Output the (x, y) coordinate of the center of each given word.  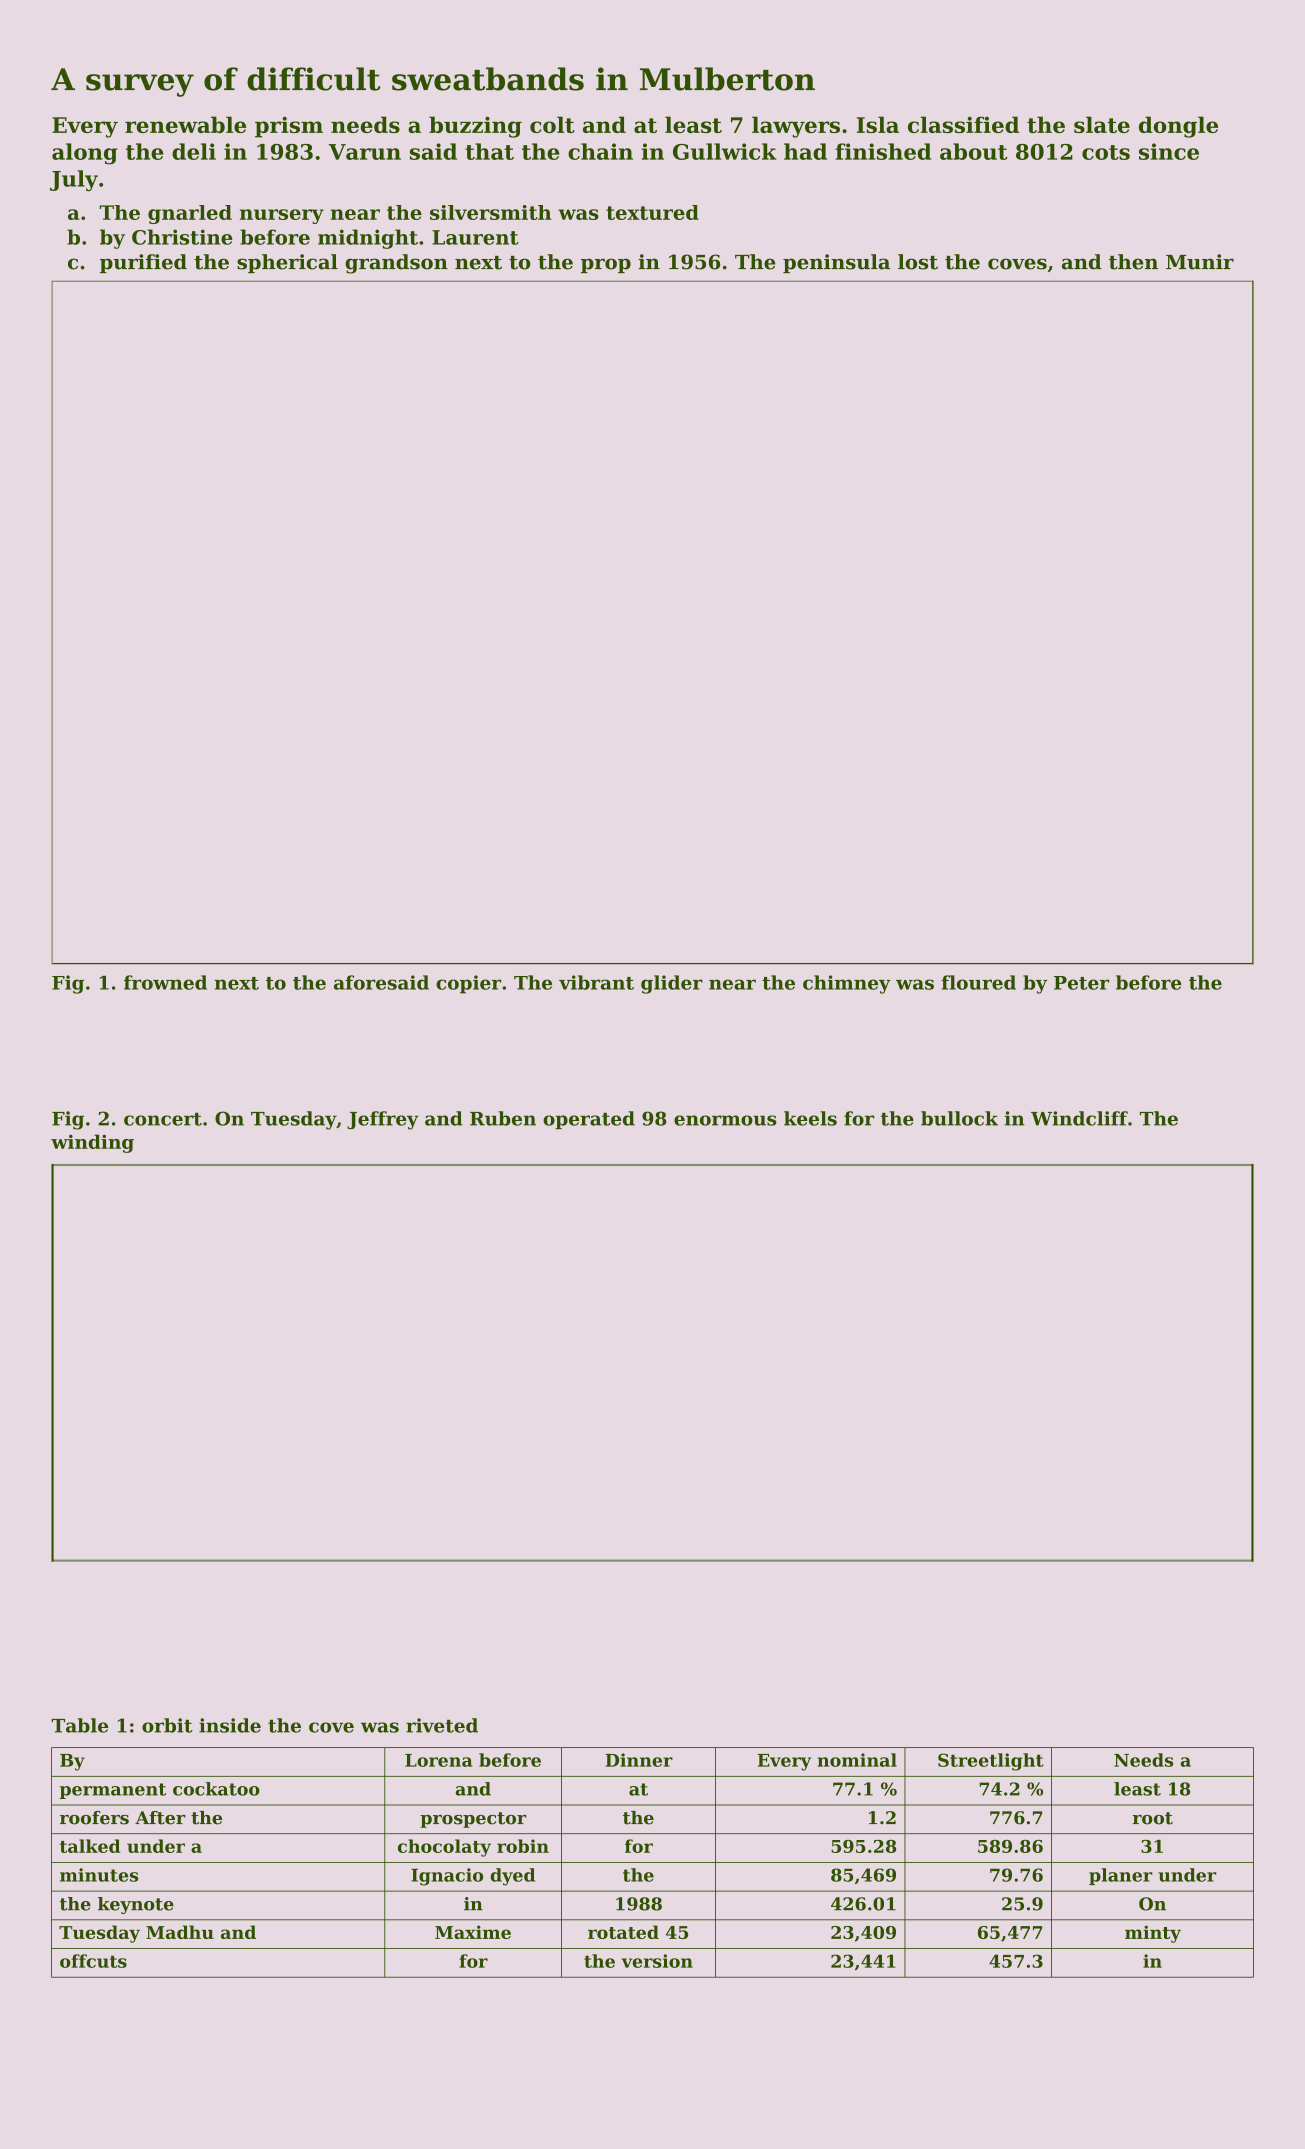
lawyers (796, 127)
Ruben (503, 1118)
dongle (1178, 127)
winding (92, 1143)
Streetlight (991, 1762)
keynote (136, 1905)
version (657, 1961)
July (74, 180)
